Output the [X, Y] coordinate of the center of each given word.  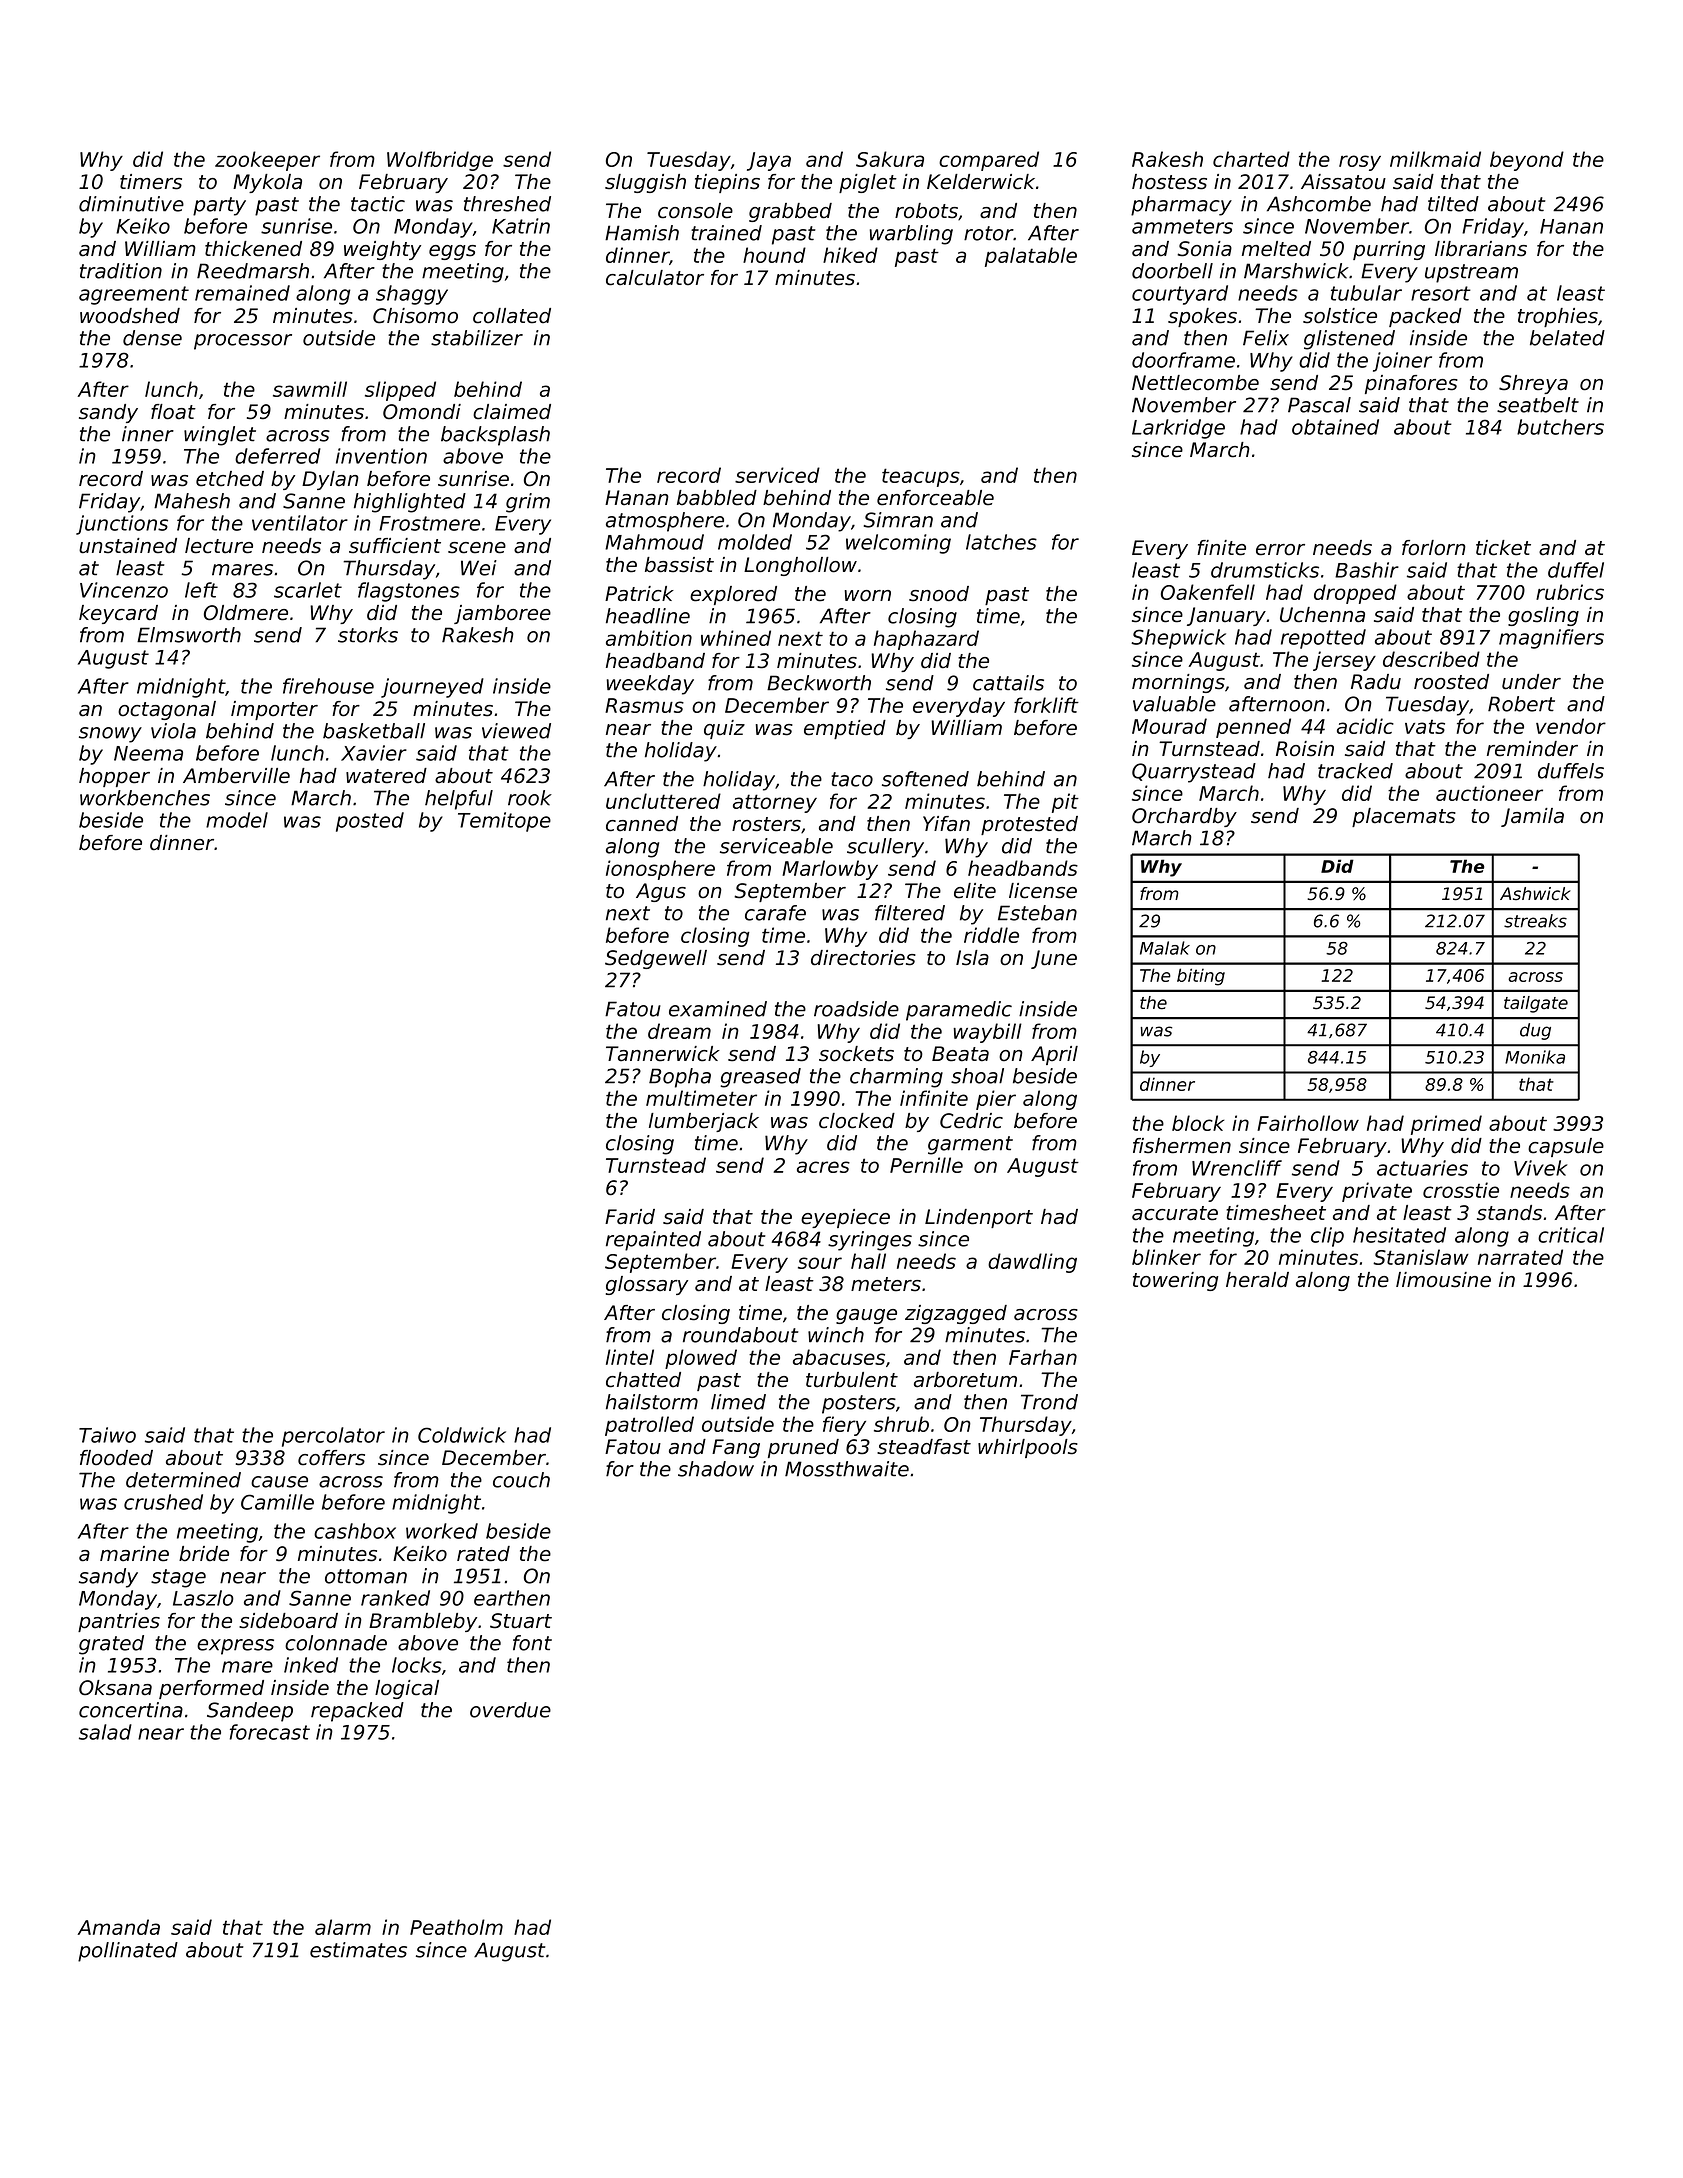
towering [1175, 1281]
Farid [630, 1217]
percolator [333, 1437]
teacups [921, 477]
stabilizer [477, 338]
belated [1567, 338]
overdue [510, 1710]
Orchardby [1184, 817]
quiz [724, 729]
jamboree [502, 614]
